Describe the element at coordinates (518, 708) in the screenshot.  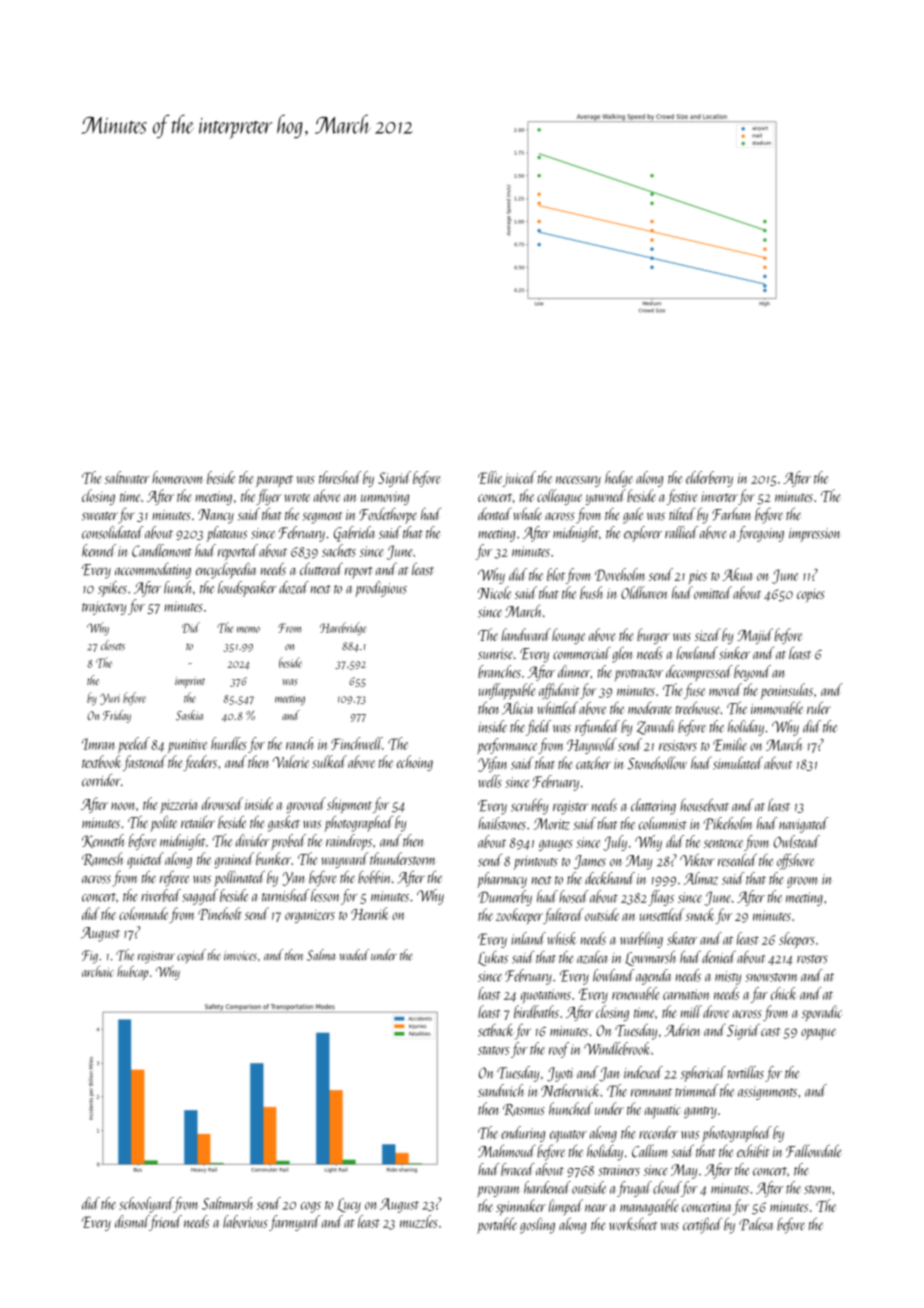
I see `Alicia` at that location.
